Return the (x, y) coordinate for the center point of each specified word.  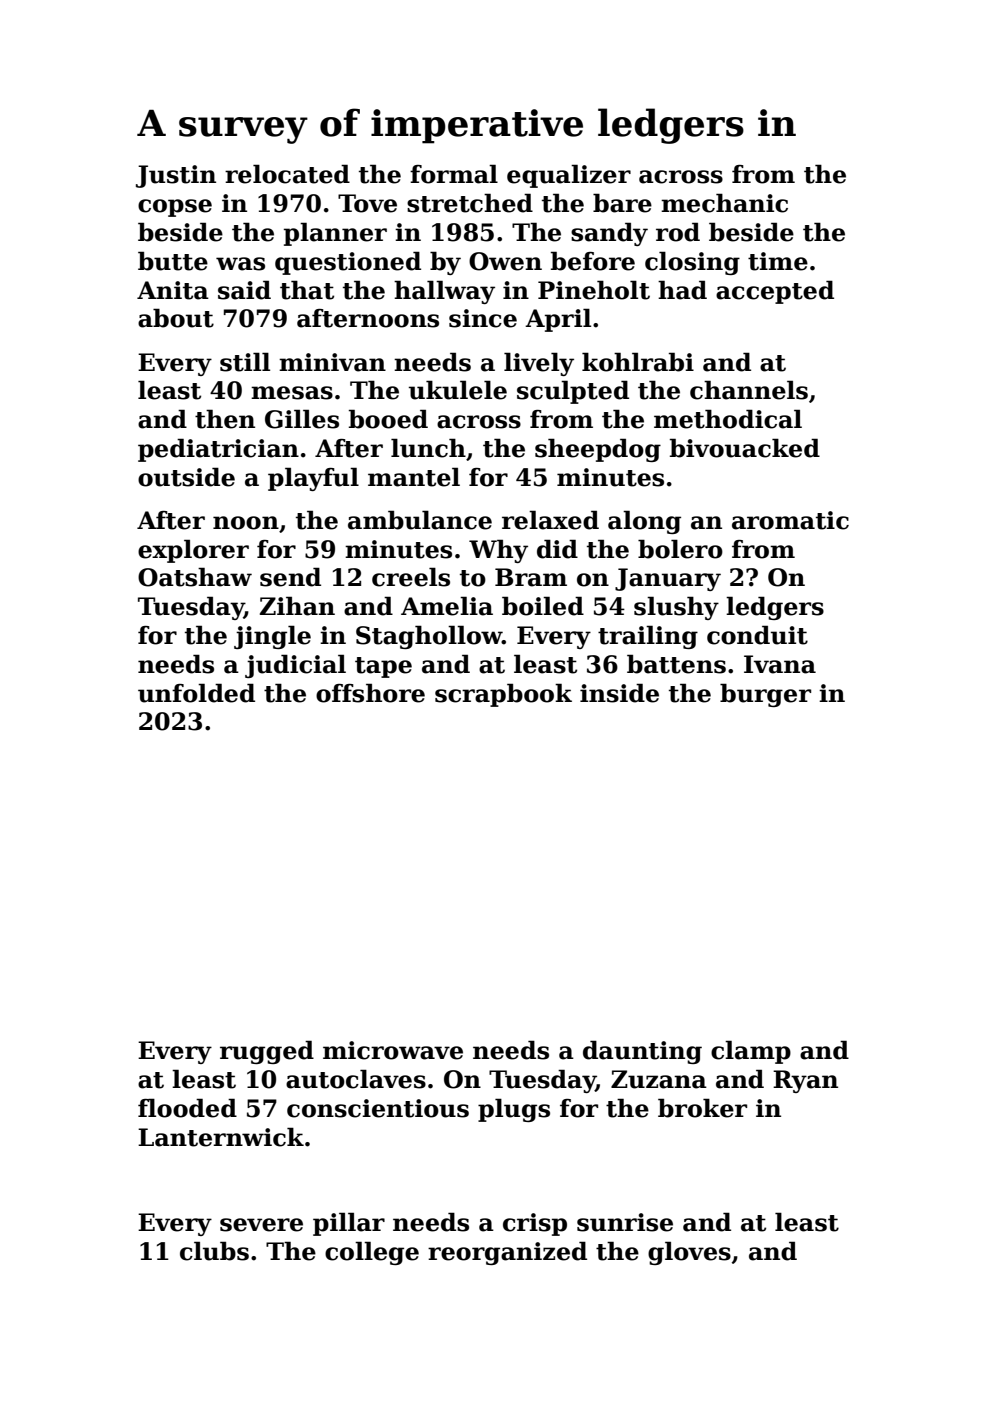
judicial (295, 666)
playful (313, 479)
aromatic (790, 520)
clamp (751, 1052)
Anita (173, 290)
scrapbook (503, 695)
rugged (267, 1052)
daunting (642, 1052)
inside (619, 693)
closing (692, 263)
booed (388, 419)
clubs (214, 1251)
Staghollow (429, 637)
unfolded (196, 693)
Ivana (780, 664)
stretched (470, 203)
